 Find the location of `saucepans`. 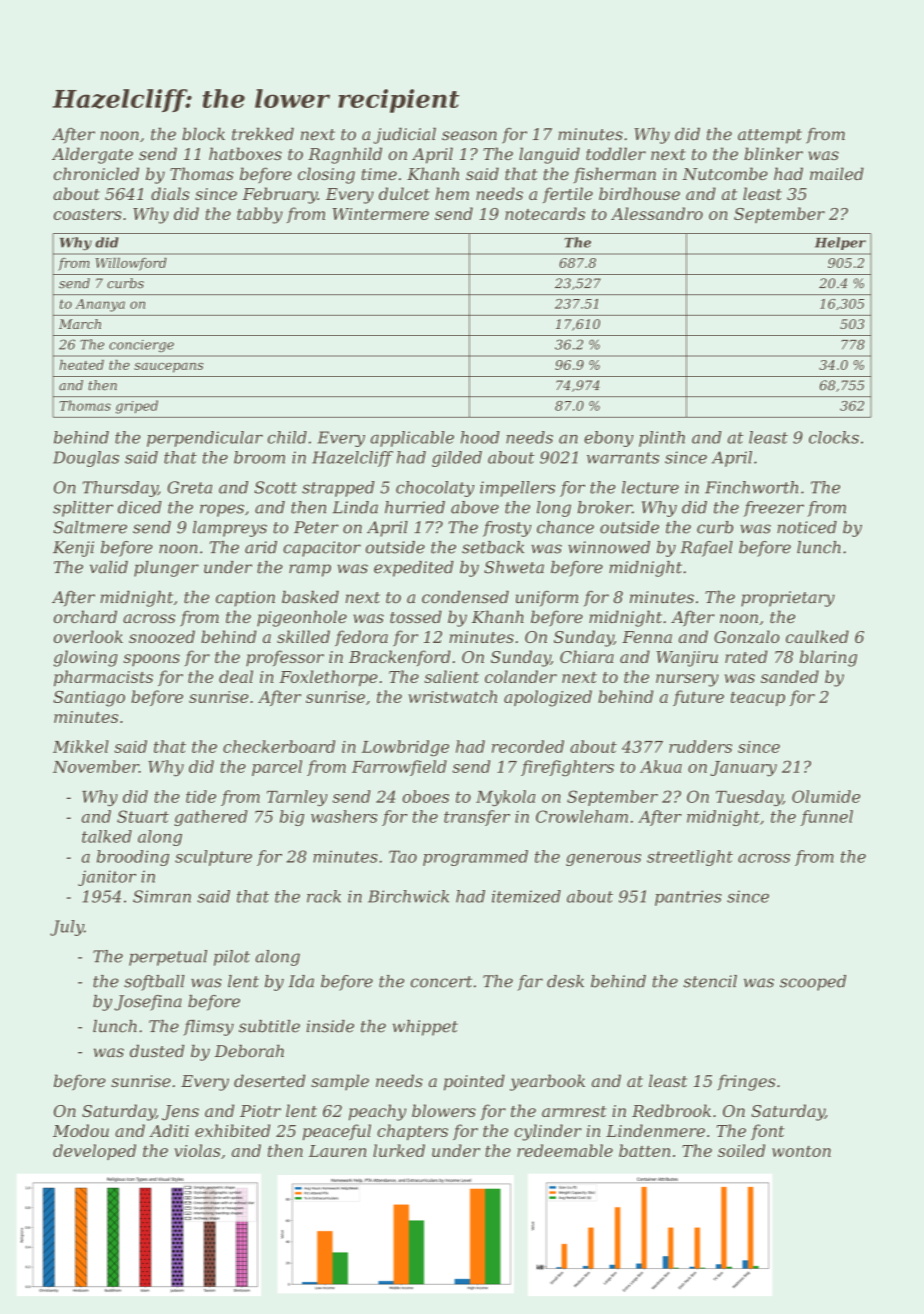

saucepans is located at coordinates (168, 368).
